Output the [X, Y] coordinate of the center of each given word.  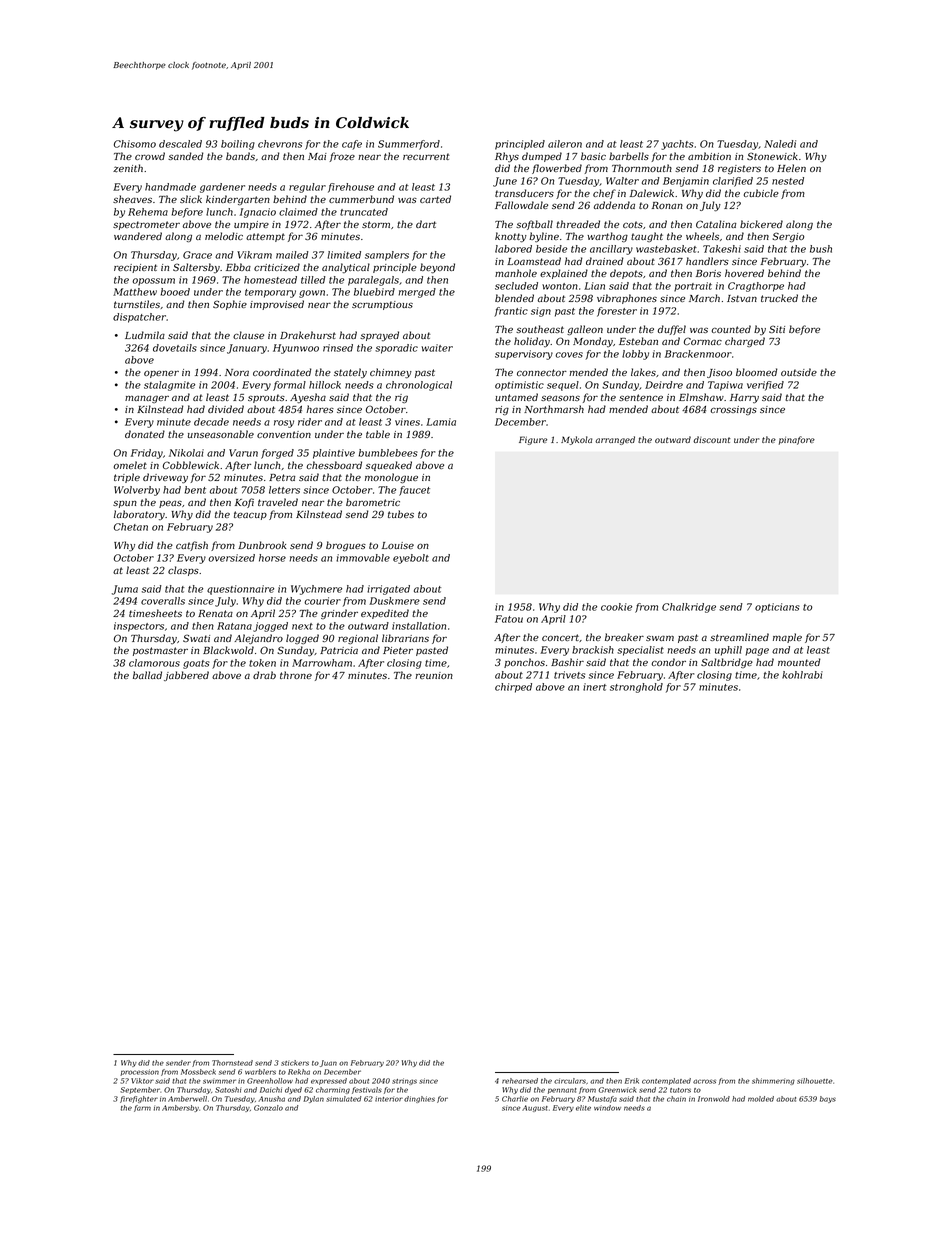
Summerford [409, 145]
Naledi [780, 144]
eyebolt [411, 559]
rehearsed [520, 1081]
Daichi [271, 1090]
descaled [180, 144]
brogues [346, 546]
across [704, 1081]
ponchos [524, 663]
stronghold [636, 688]
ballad [147, 675]
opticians [777, 608]
